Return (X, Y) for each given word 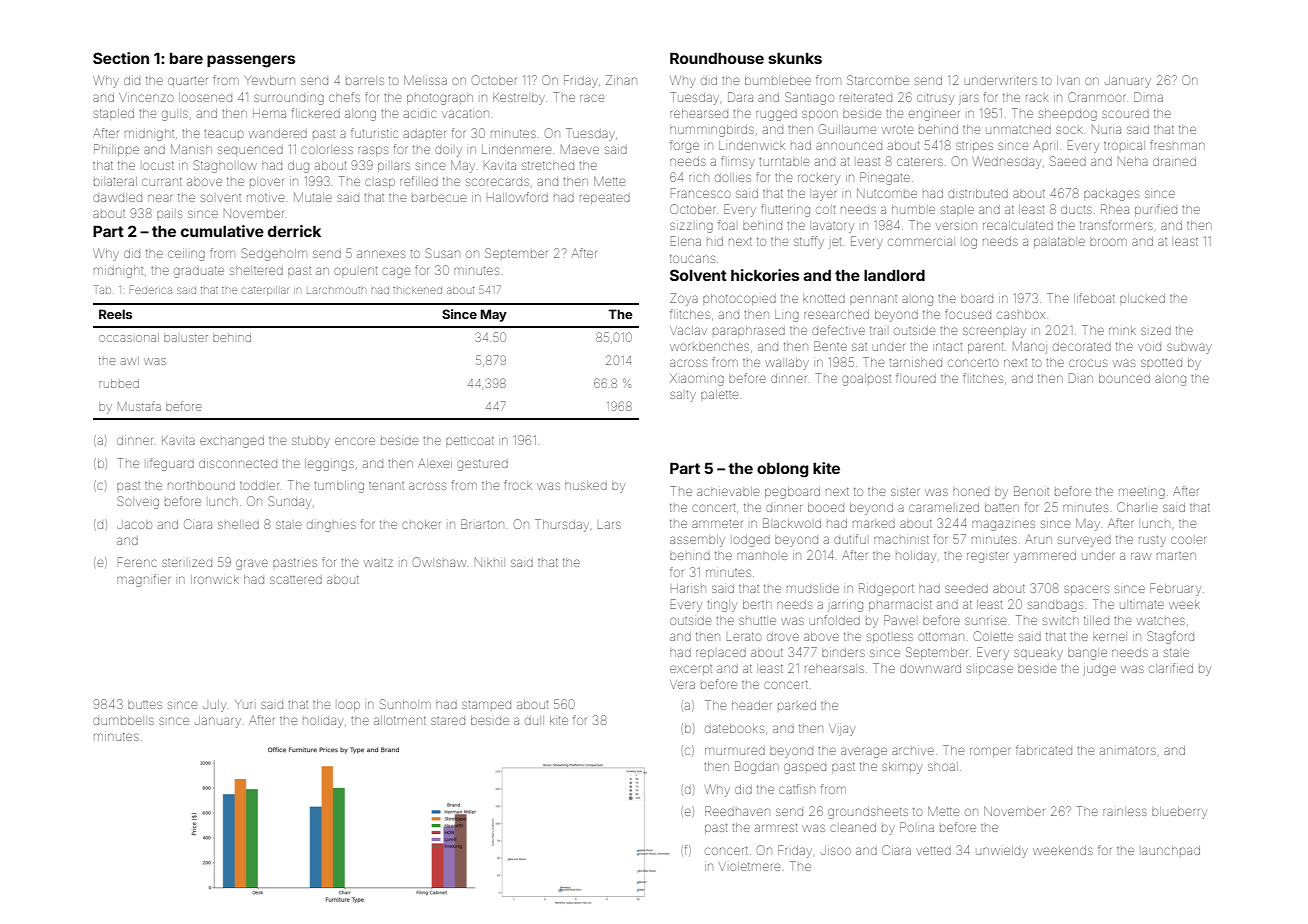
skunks (795, 58)
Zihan (621, 80)
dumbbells (123, 721)
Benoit (1031, 491)
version (956, 226)
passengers (251, 61)
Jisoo (836, 850)
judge (1099, 670)
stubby (311, 442)
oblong (782, 470)
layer (824, 195)
